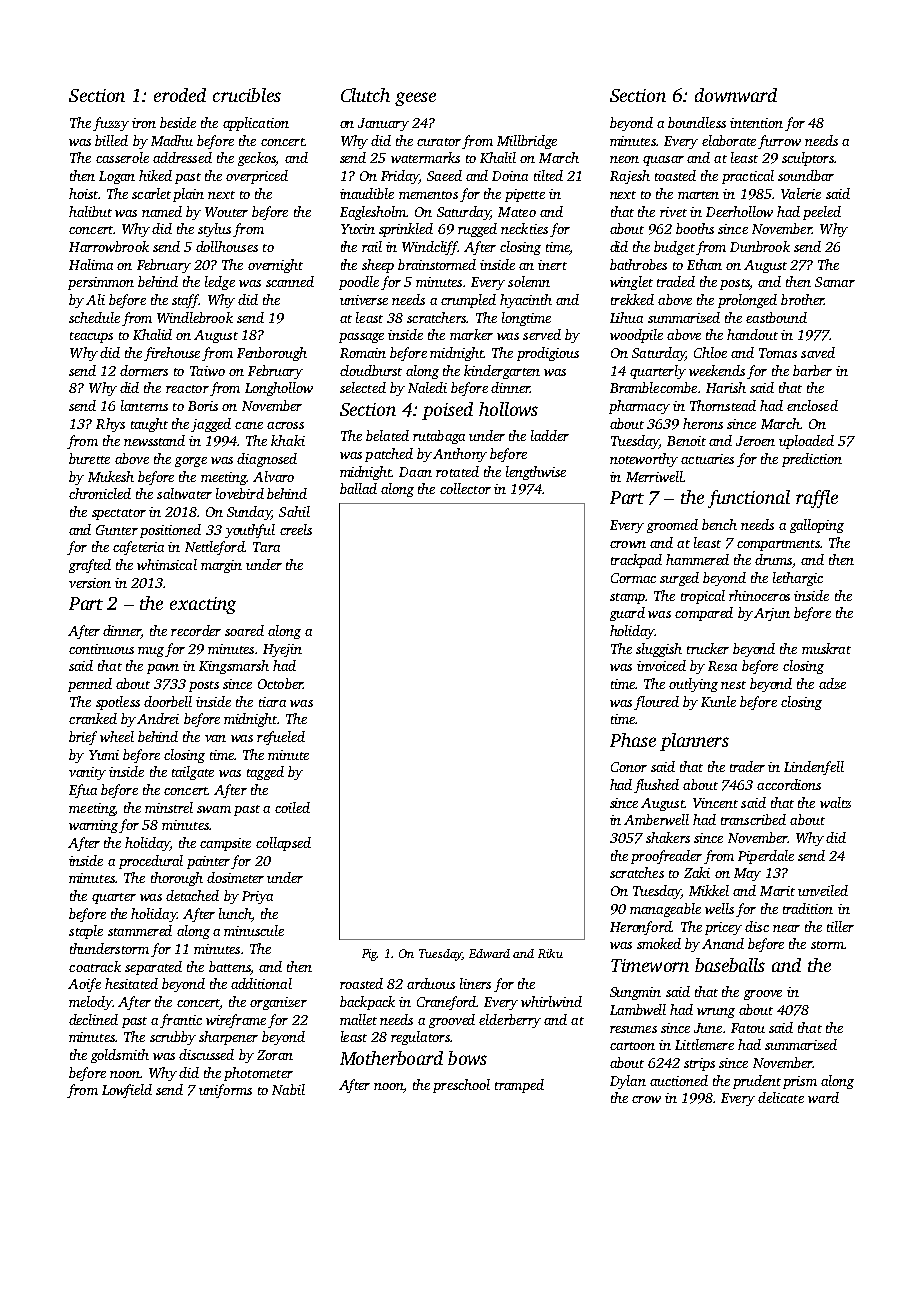  Describe the element at coordinates (461, 1086) in the screenshot. I see `preschool` at that location.
